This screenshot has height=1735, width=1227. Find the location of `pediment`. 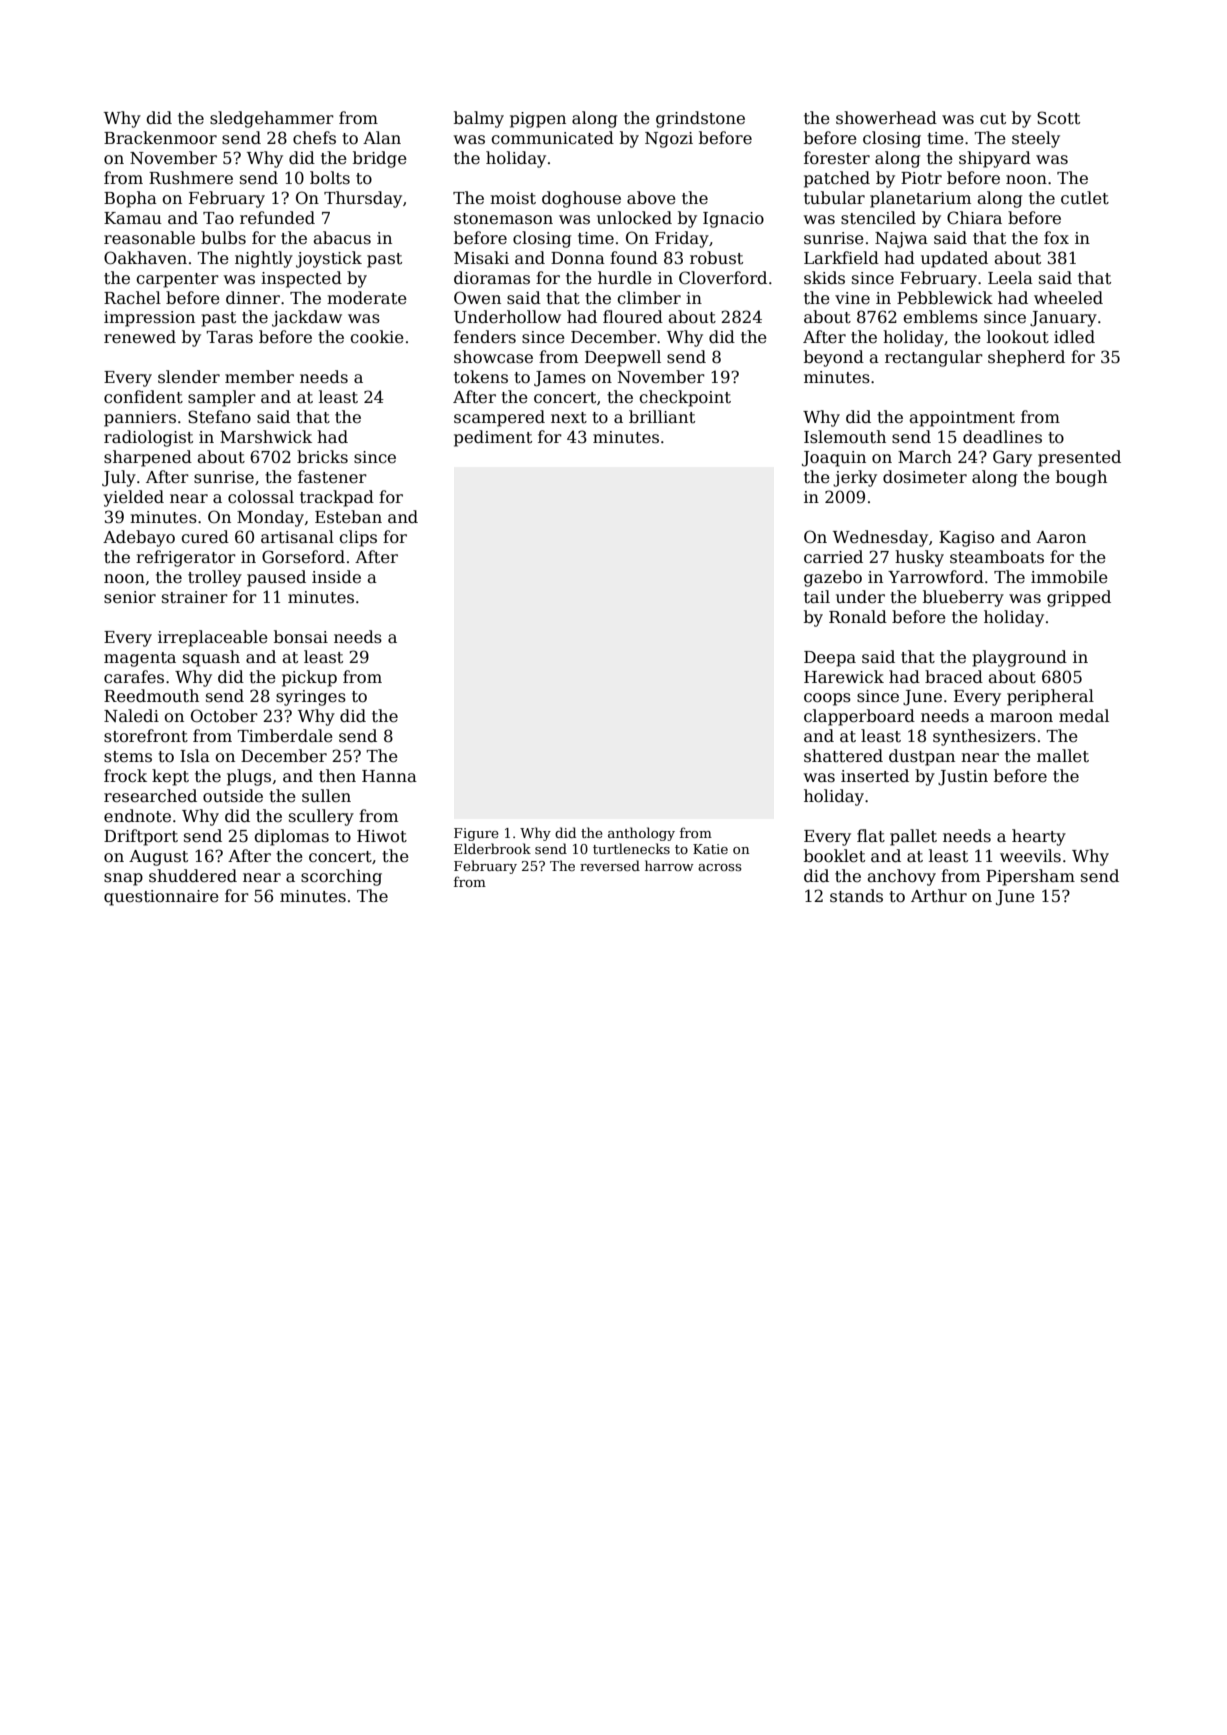

pediment is located at coordinates (493, 438).
